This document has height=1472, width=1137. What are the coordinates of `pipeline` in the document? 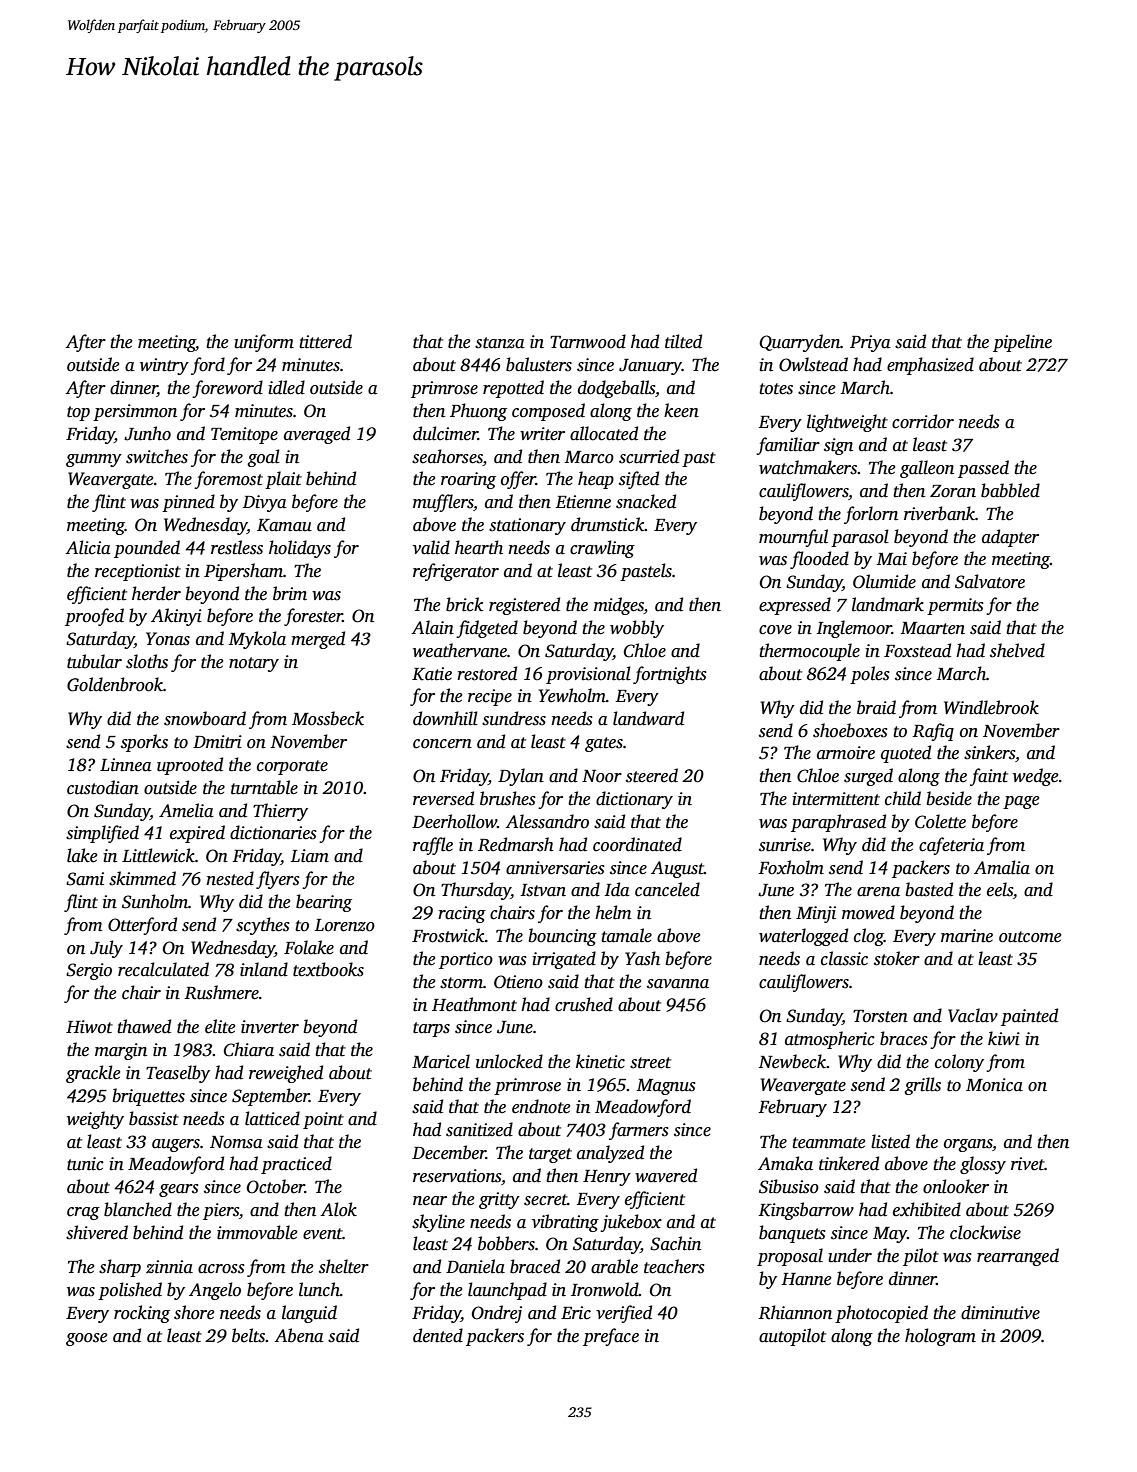 It's located at (1022, 343).
